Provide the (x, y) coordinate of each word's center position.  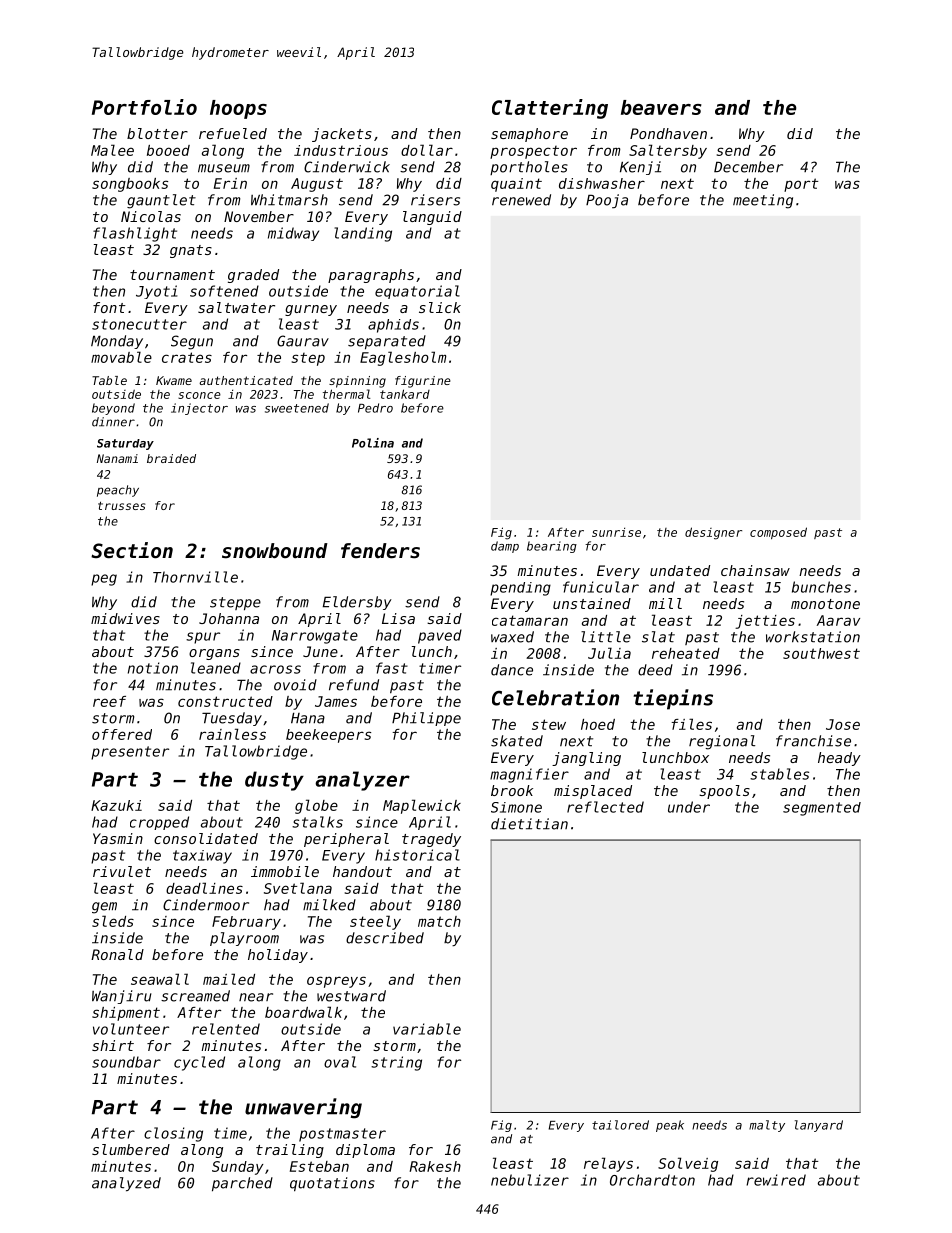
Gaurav (303, 341)
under (689, 807)
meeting (763, 201)
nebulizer (530, 1180)
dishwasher (602, 183)
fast (392, 668)
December (748, 167)
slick (440, 307)
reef (109, 701)
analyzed (126, 1184)
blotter (157, 133)
